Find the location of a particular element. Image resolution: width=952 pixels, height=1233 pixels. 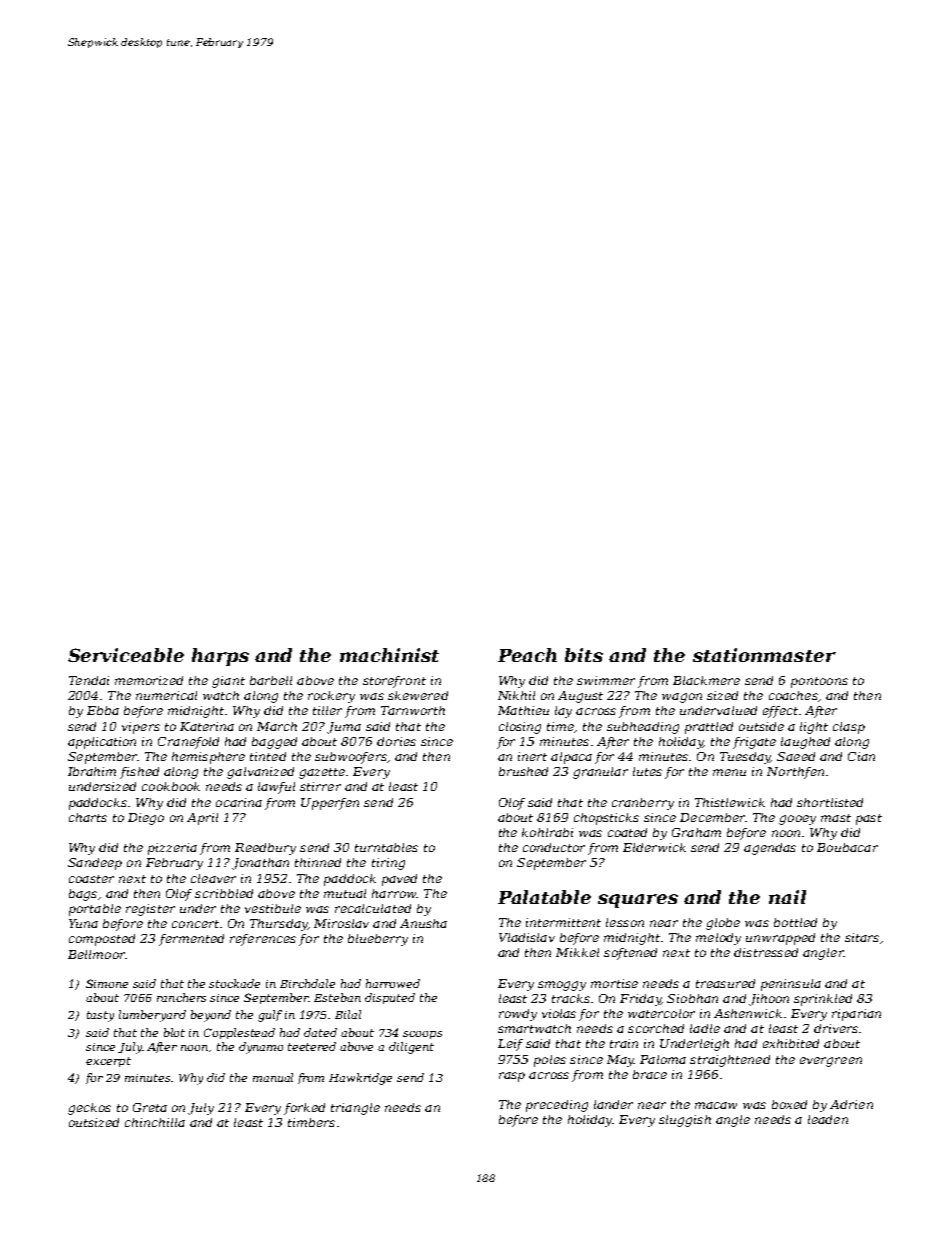

Vladislav is located at coordinates (527, 937).
